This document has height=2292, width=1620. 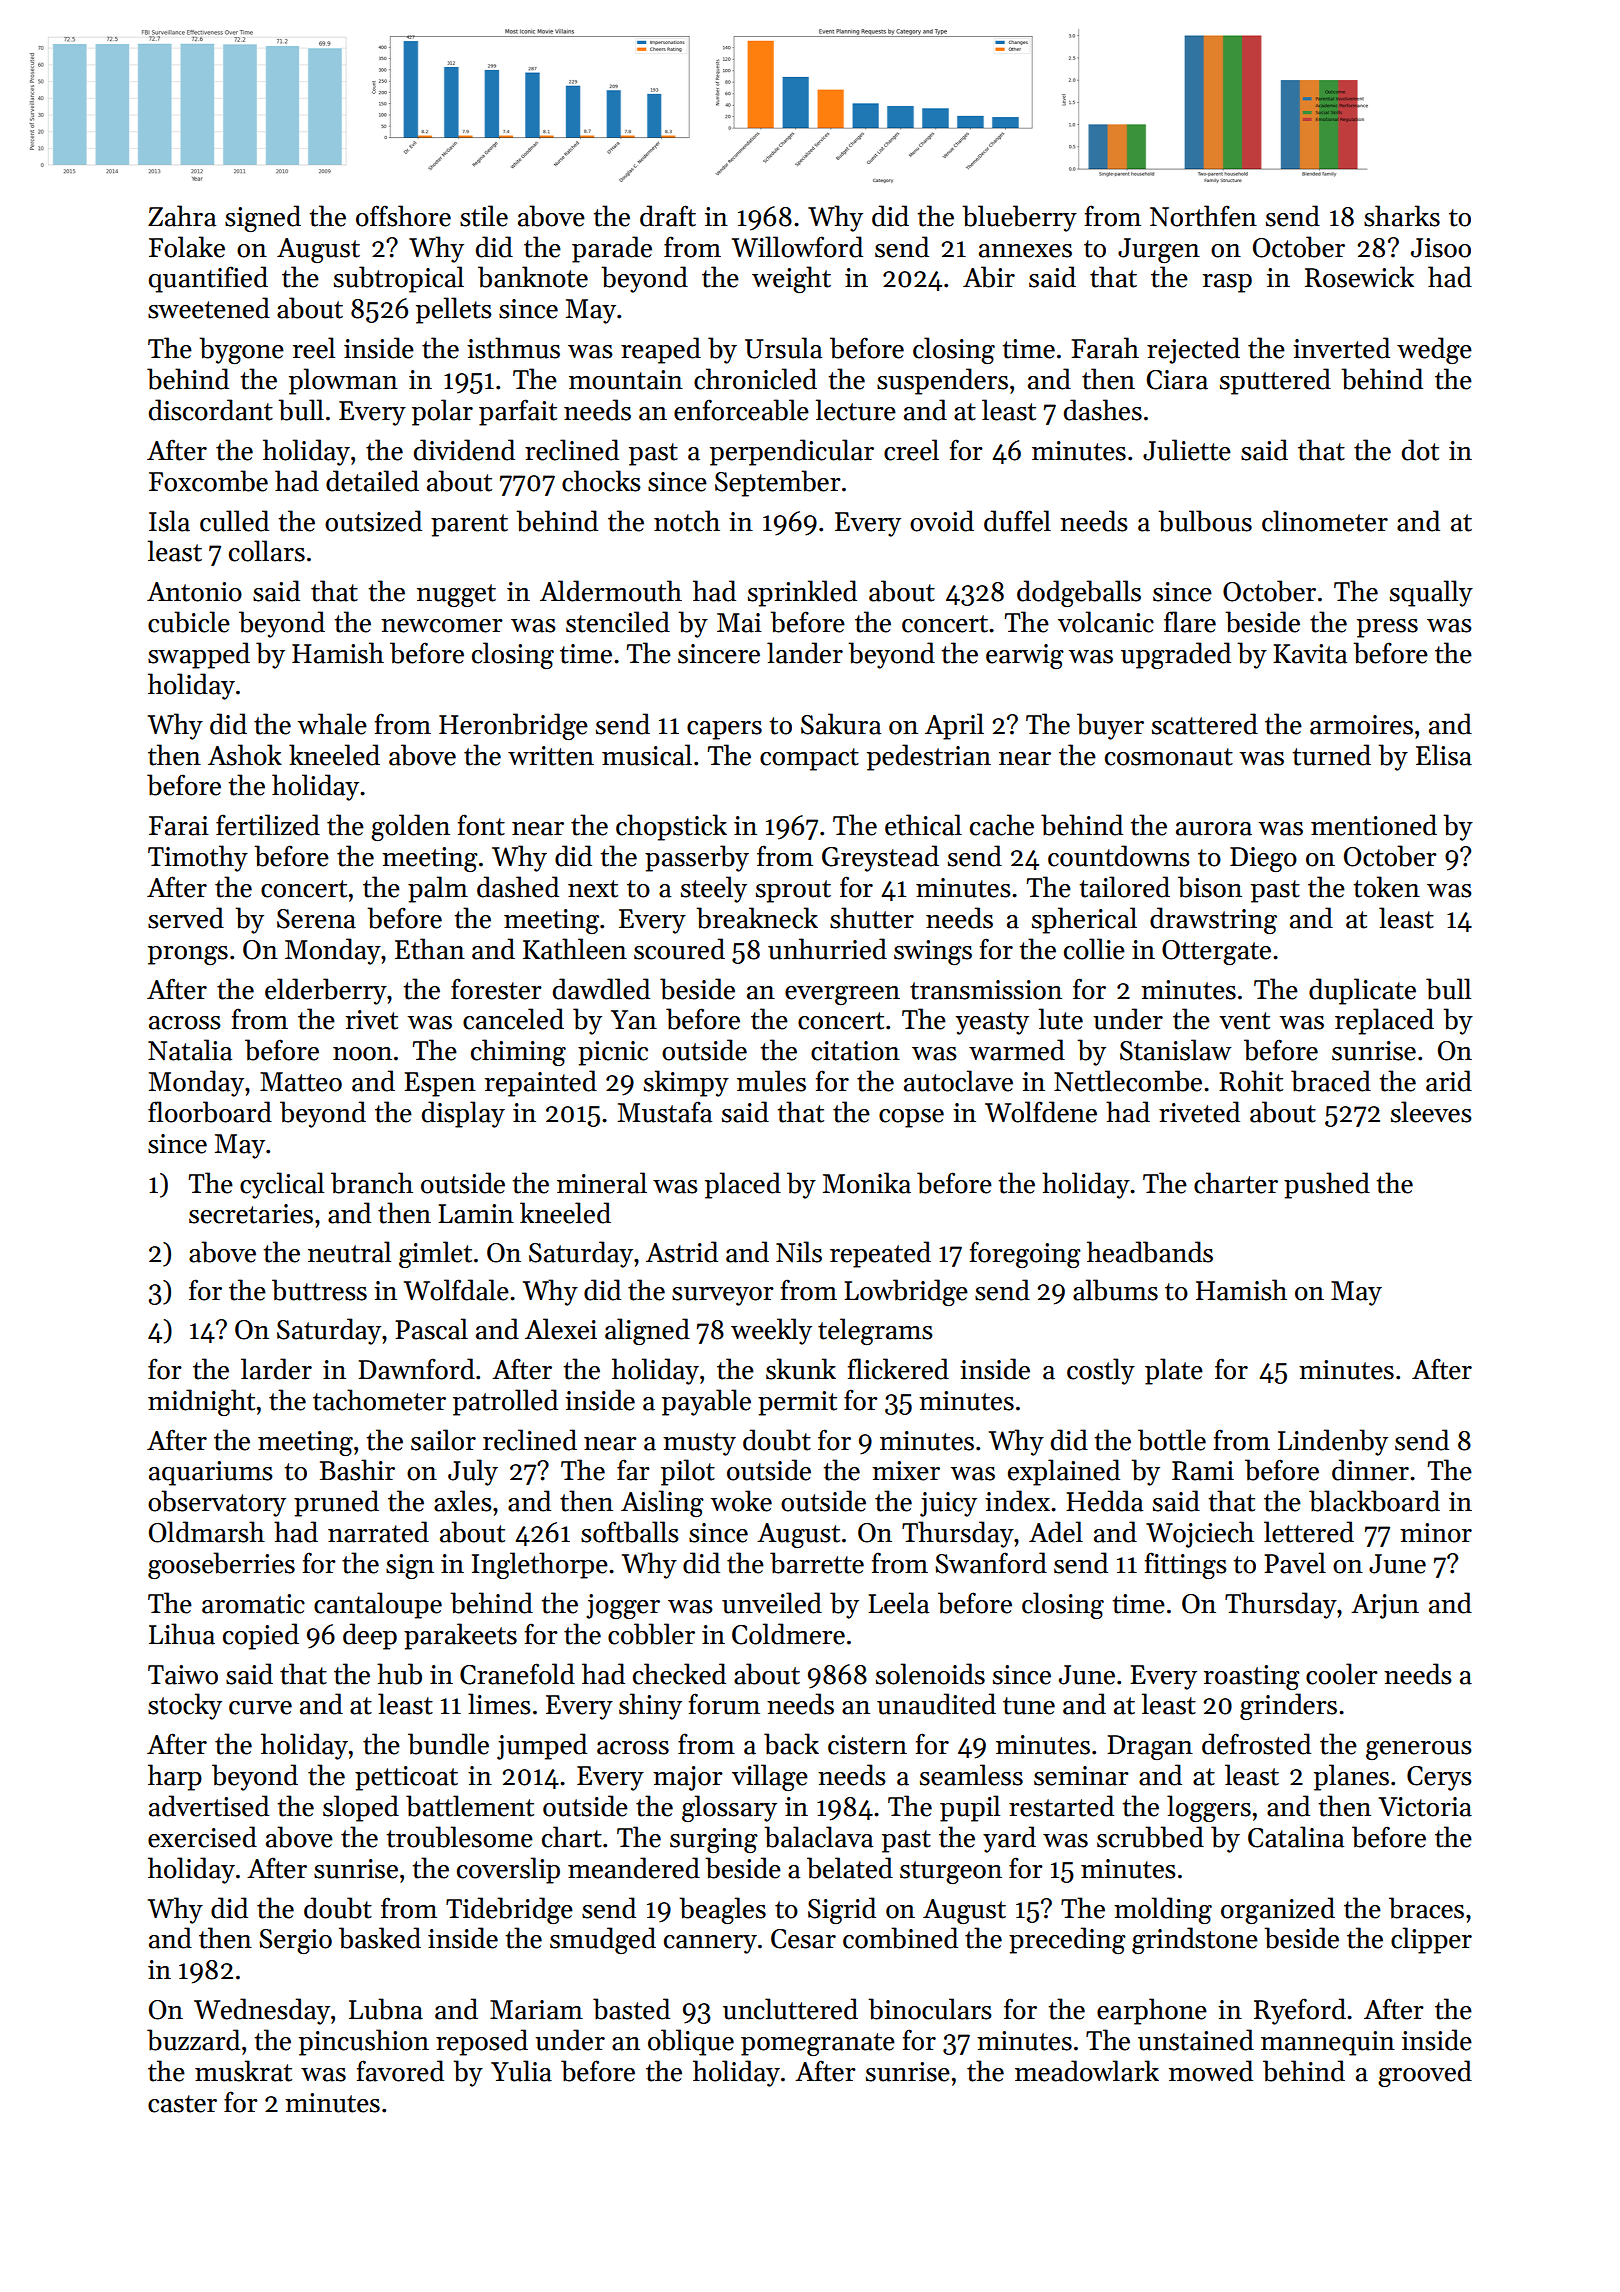 What do you see at coordinates (791, 1744) in the document?
I see `back` at bounding box center [791, 1744].
